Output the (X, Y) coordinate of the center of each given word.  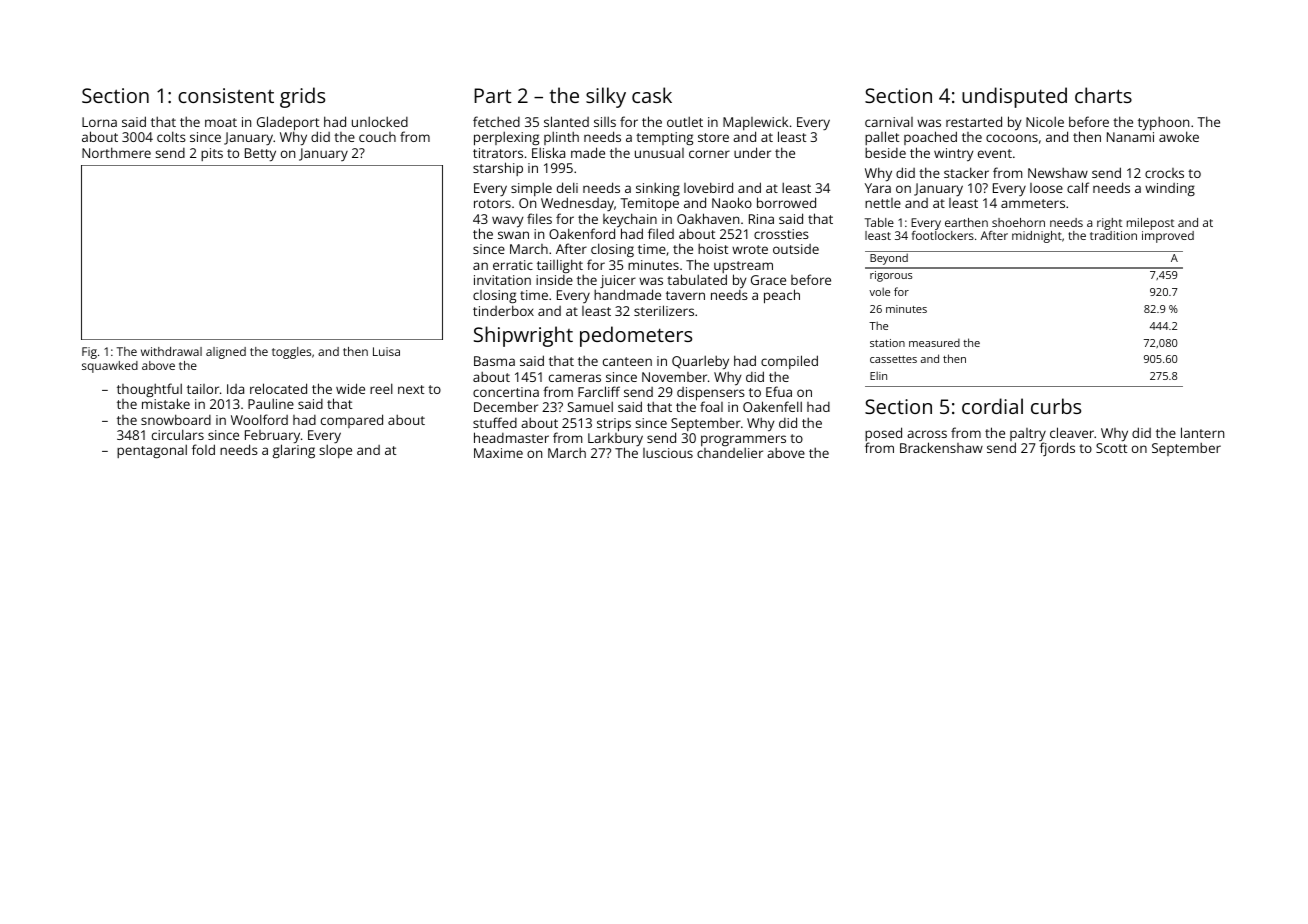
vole (879, 291)
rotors (492, 203)
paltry (1028, 434)
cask (652, 95)
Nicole (1045, 121)
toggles (291, 353)
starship (498, 169)
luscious (668, 453)
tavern (685, 295)
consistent (226, 95)
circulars (178, 434)
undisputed (1014, 97)
